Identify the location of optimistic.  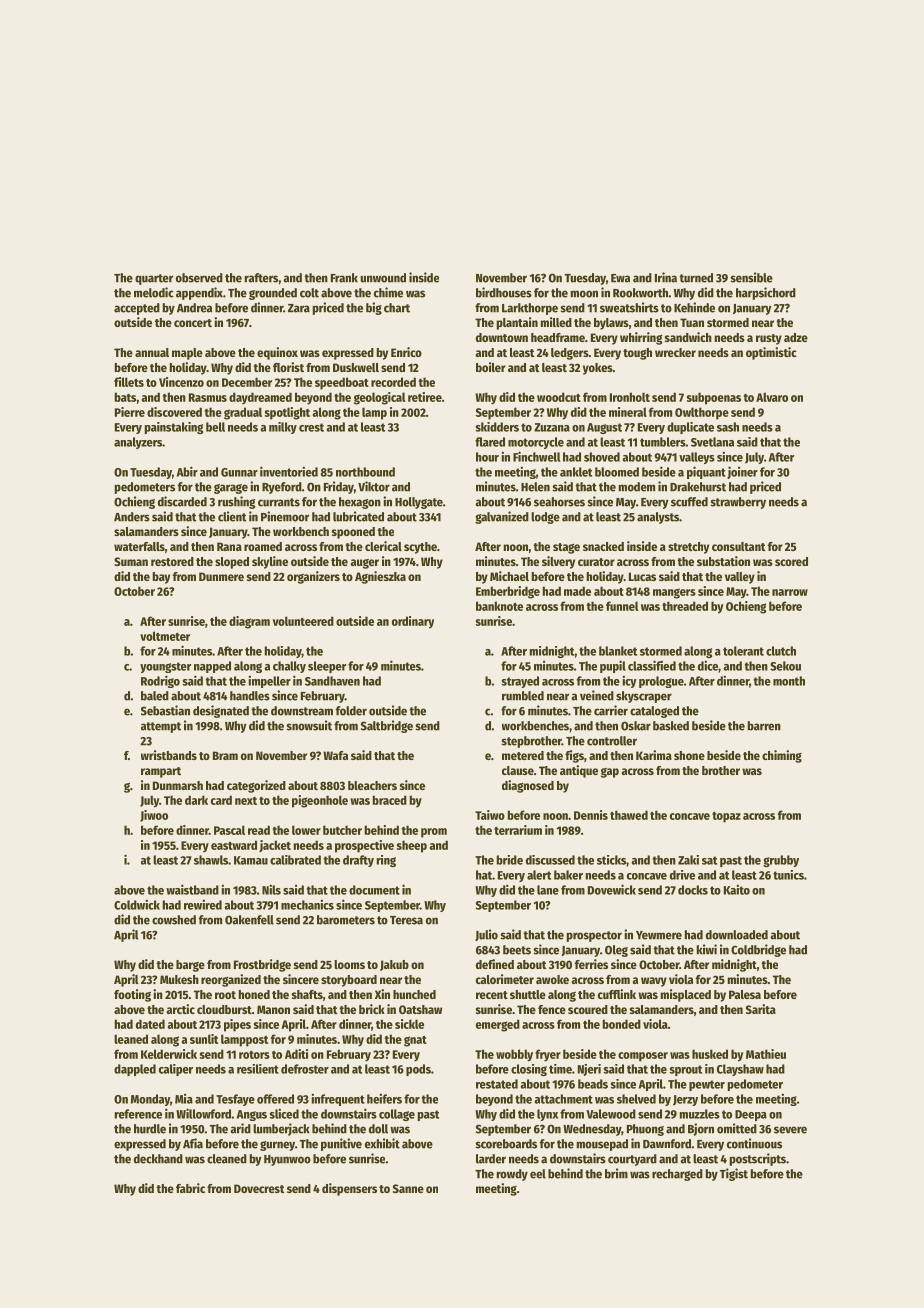
(771, 353).
